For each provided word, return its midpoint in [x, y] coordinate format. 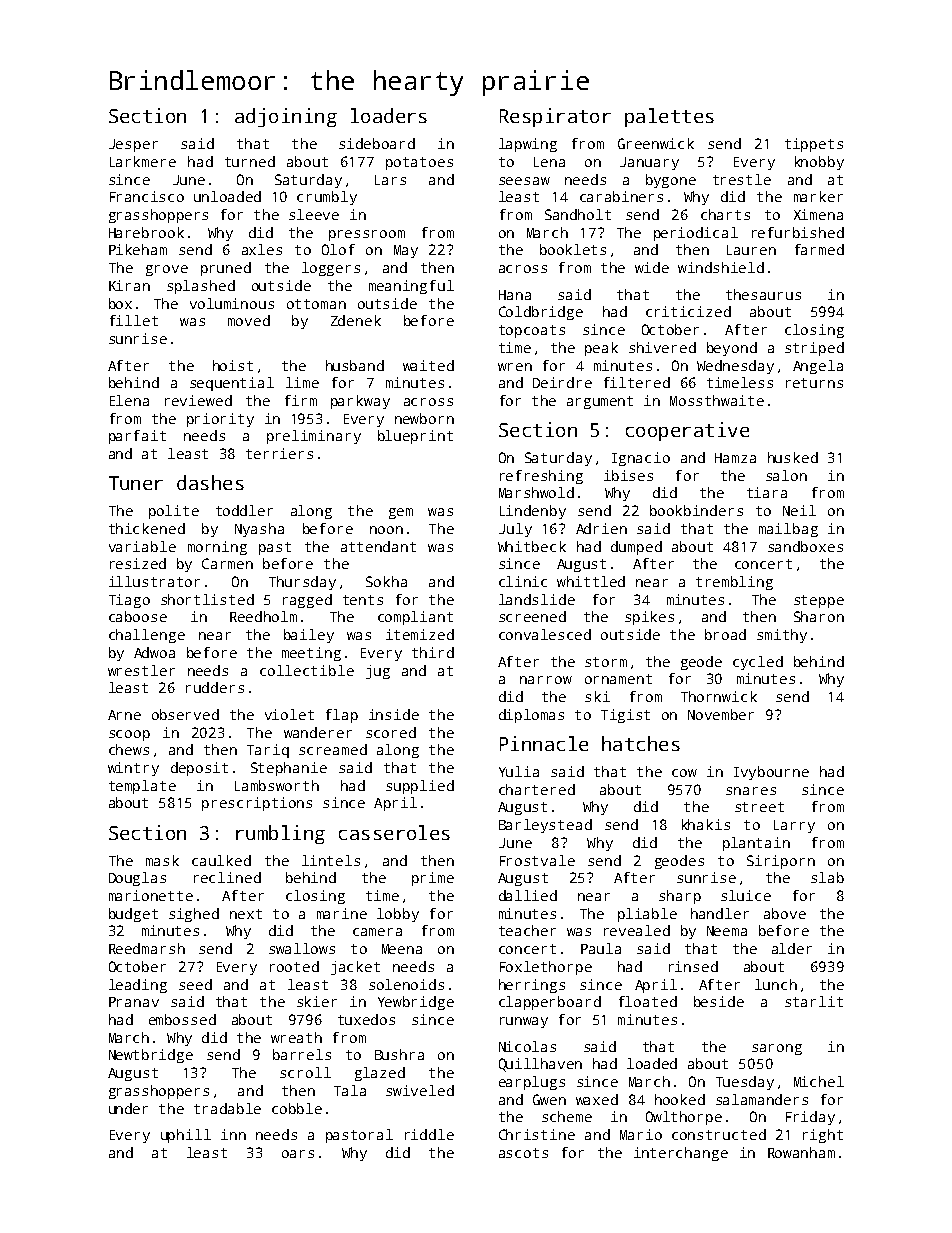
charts [725, 214]
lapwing [528, 145]
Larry [794, 826]
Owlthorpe [684, 1118]
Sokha [386, 581]
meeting [311, 654]
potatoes [419, 163]
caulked [221, 860]
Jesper [133, 145]
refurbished [798, 232]
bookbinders [696, 510]
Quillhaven [540, 1065]
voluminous [232, 303]
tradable [227, 1108]
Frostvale [537, 860]
